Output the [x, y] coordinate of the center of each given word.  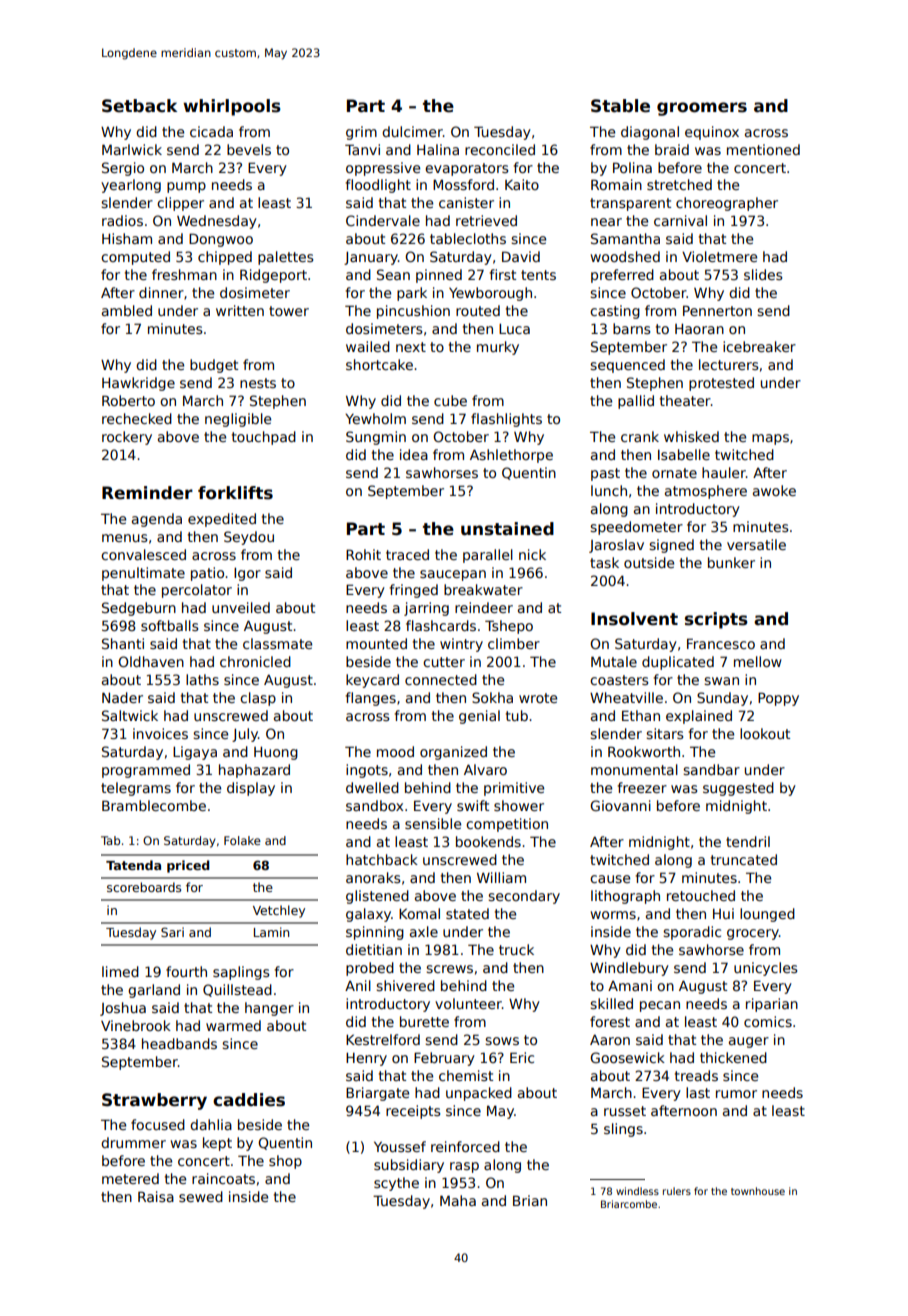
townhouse [758, 1191]
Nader [122, 697]
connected [441, 679]
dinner [161, 292]
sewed [201, 1196]
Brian [530, 1200]
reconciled [500, 149]
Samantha [625, 238]
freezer [642, 787]
